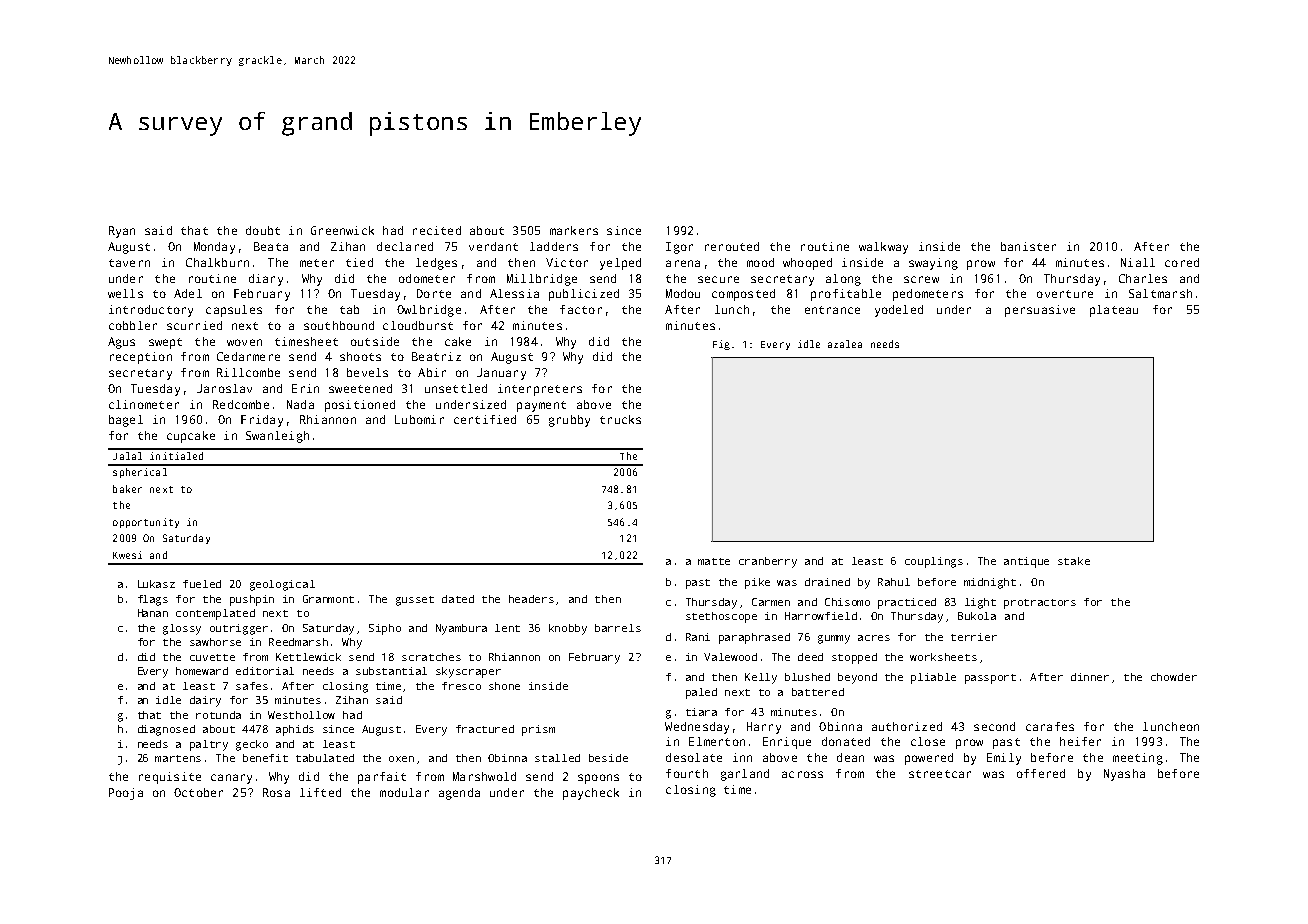 The width and height of the document is (1308, 924). Describe the element at coordinates (768, 562) in the document. I see `cranberry` at that location.
